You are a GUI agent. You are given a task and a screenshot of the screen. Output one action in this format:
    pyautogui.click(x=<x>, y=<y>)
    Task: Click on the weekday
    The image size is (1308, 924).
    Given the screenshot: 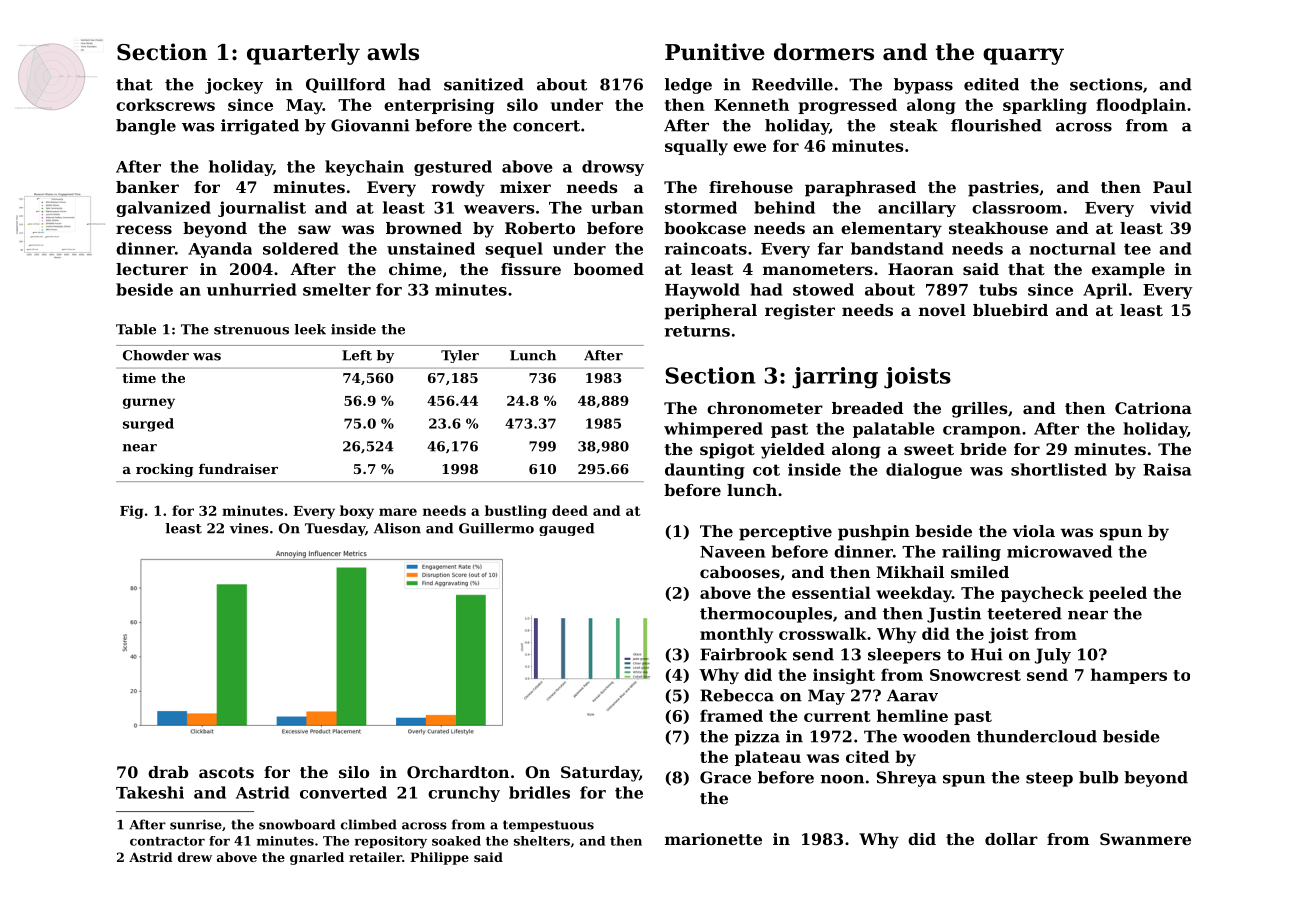 What is the action you would take?
    pyautogui.click(x=914, y=594)
